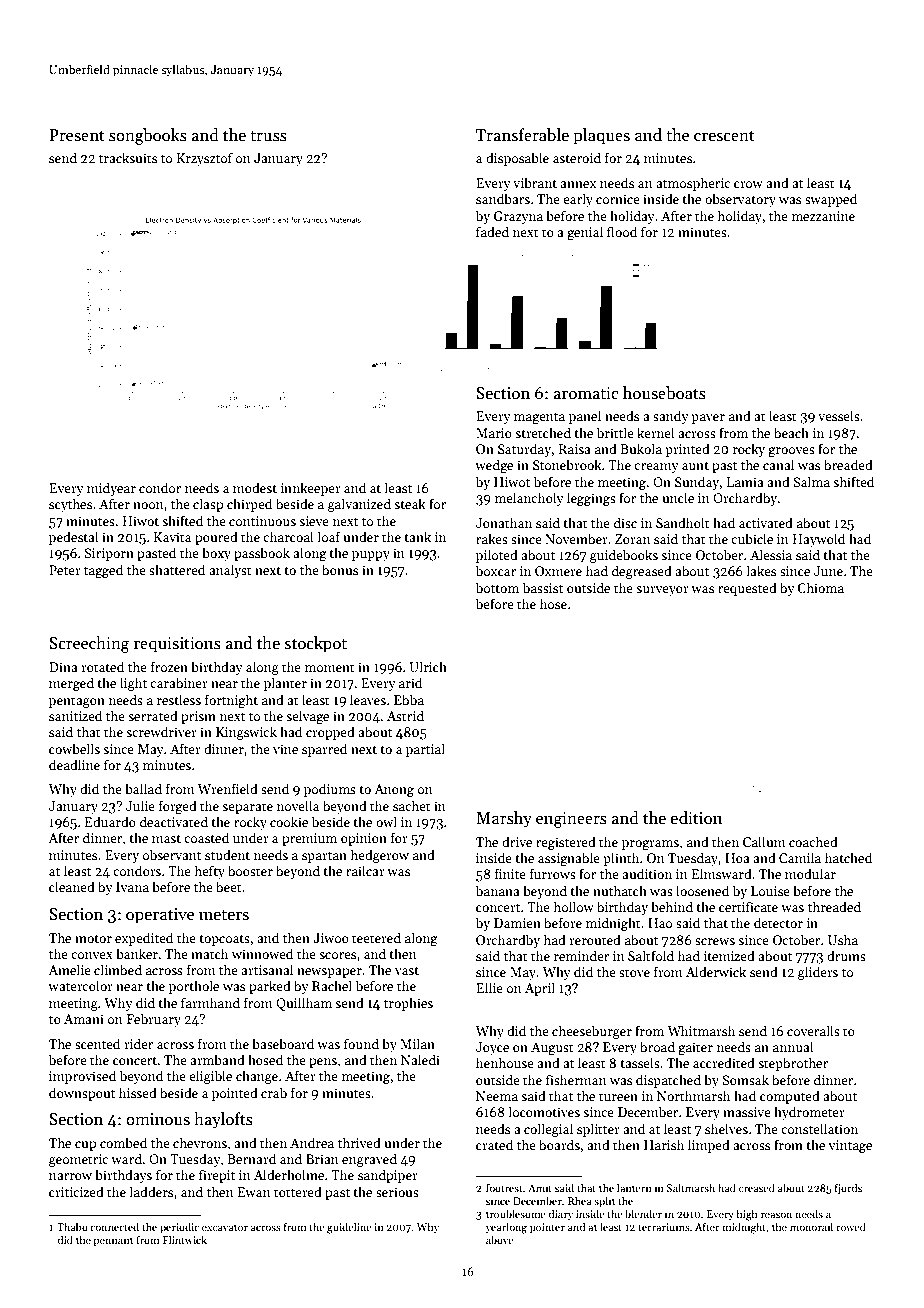 This document has width=924, height=1308. I want to click on Ellie, so click(489, 987).
